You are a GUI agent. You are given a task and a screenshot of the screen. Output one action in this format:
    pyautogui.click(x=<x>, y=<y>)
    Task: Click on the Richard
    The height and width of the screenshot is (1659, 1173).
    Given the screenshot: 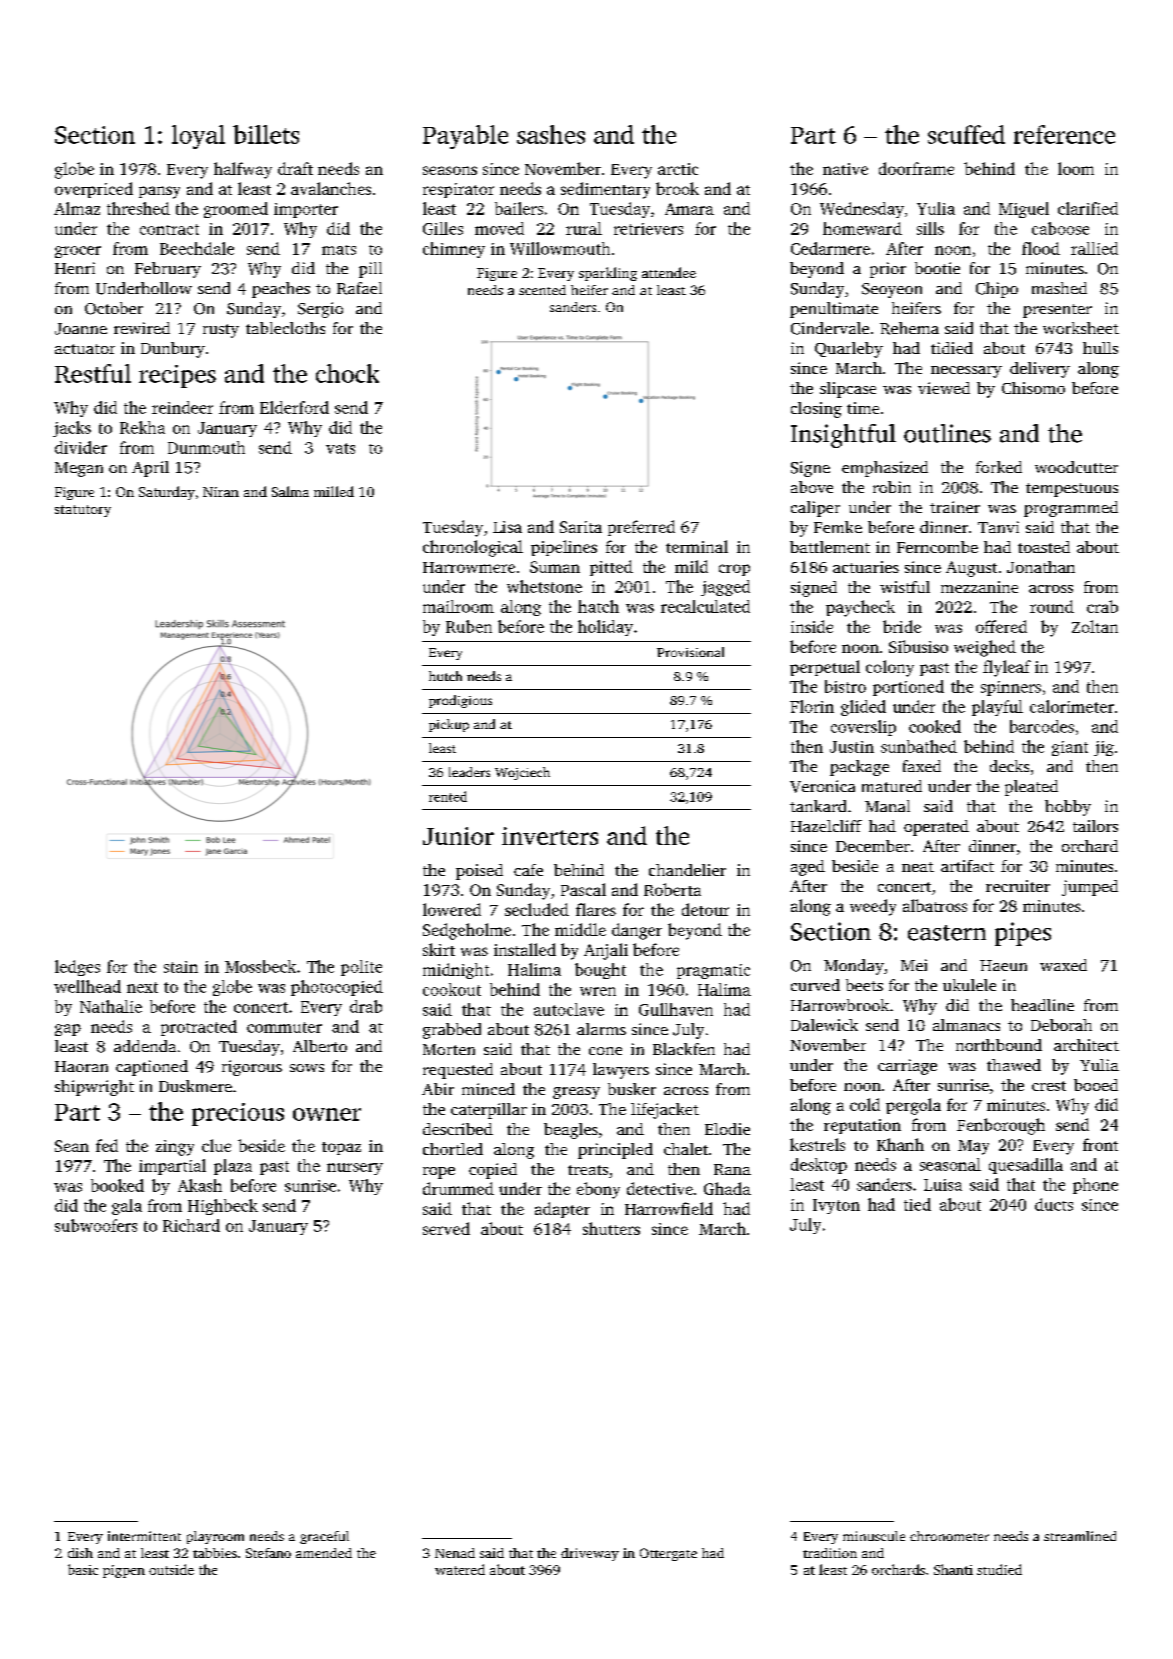 What is the action you would take?
    pyautogui.click(x=191, y=1225)
